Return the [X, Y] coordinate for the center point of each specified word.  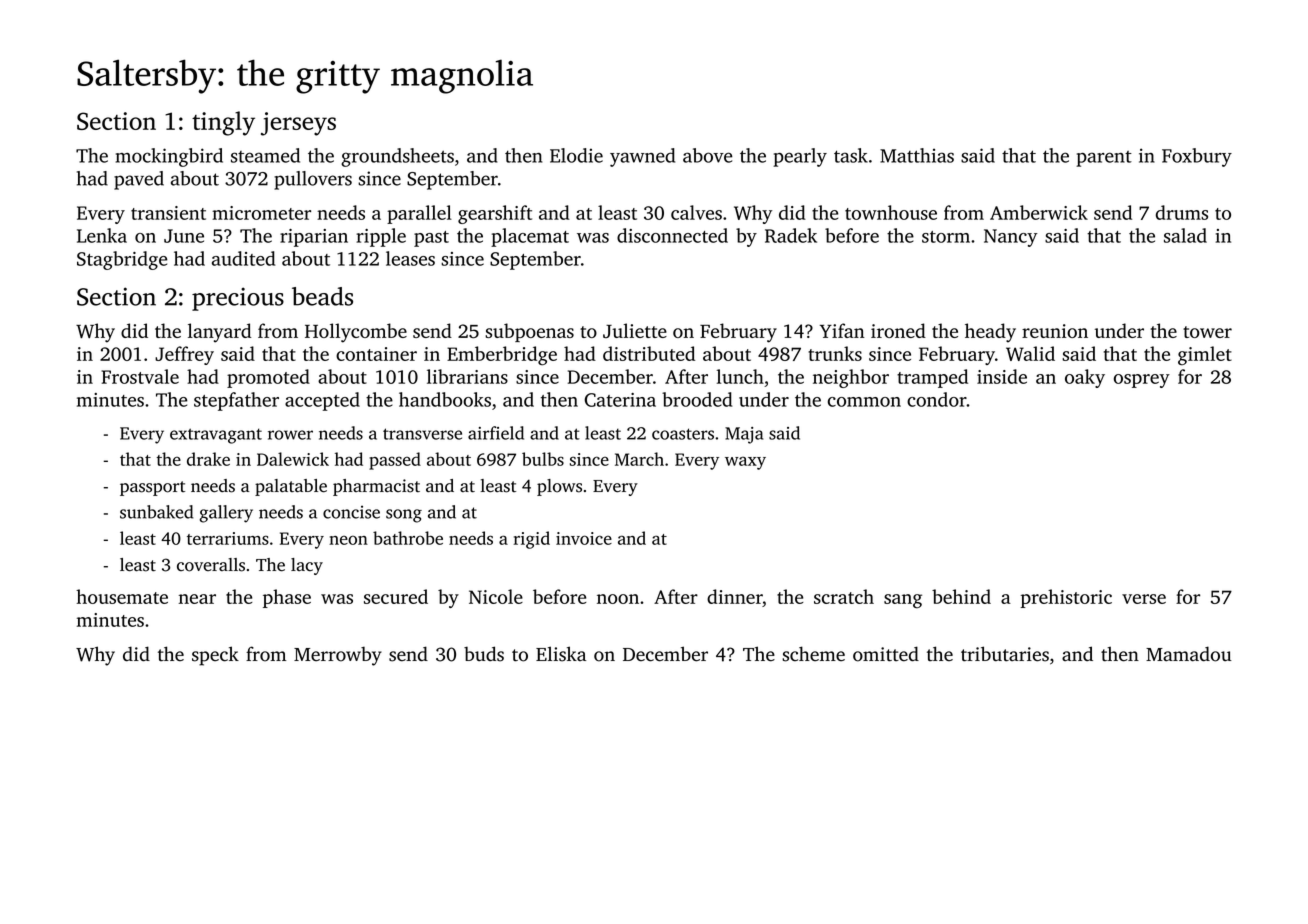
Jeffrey [184, 355]
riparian [314, 238]
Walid [1030, 353]
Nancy [1011, 238]
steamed [265, 155]
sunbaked [156, 512]
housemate [122, 596]
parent [1104, 159]
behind [961, 596]
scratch [844, 596]
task [851, 155]
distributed [649, 353]
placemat [530, 237]
